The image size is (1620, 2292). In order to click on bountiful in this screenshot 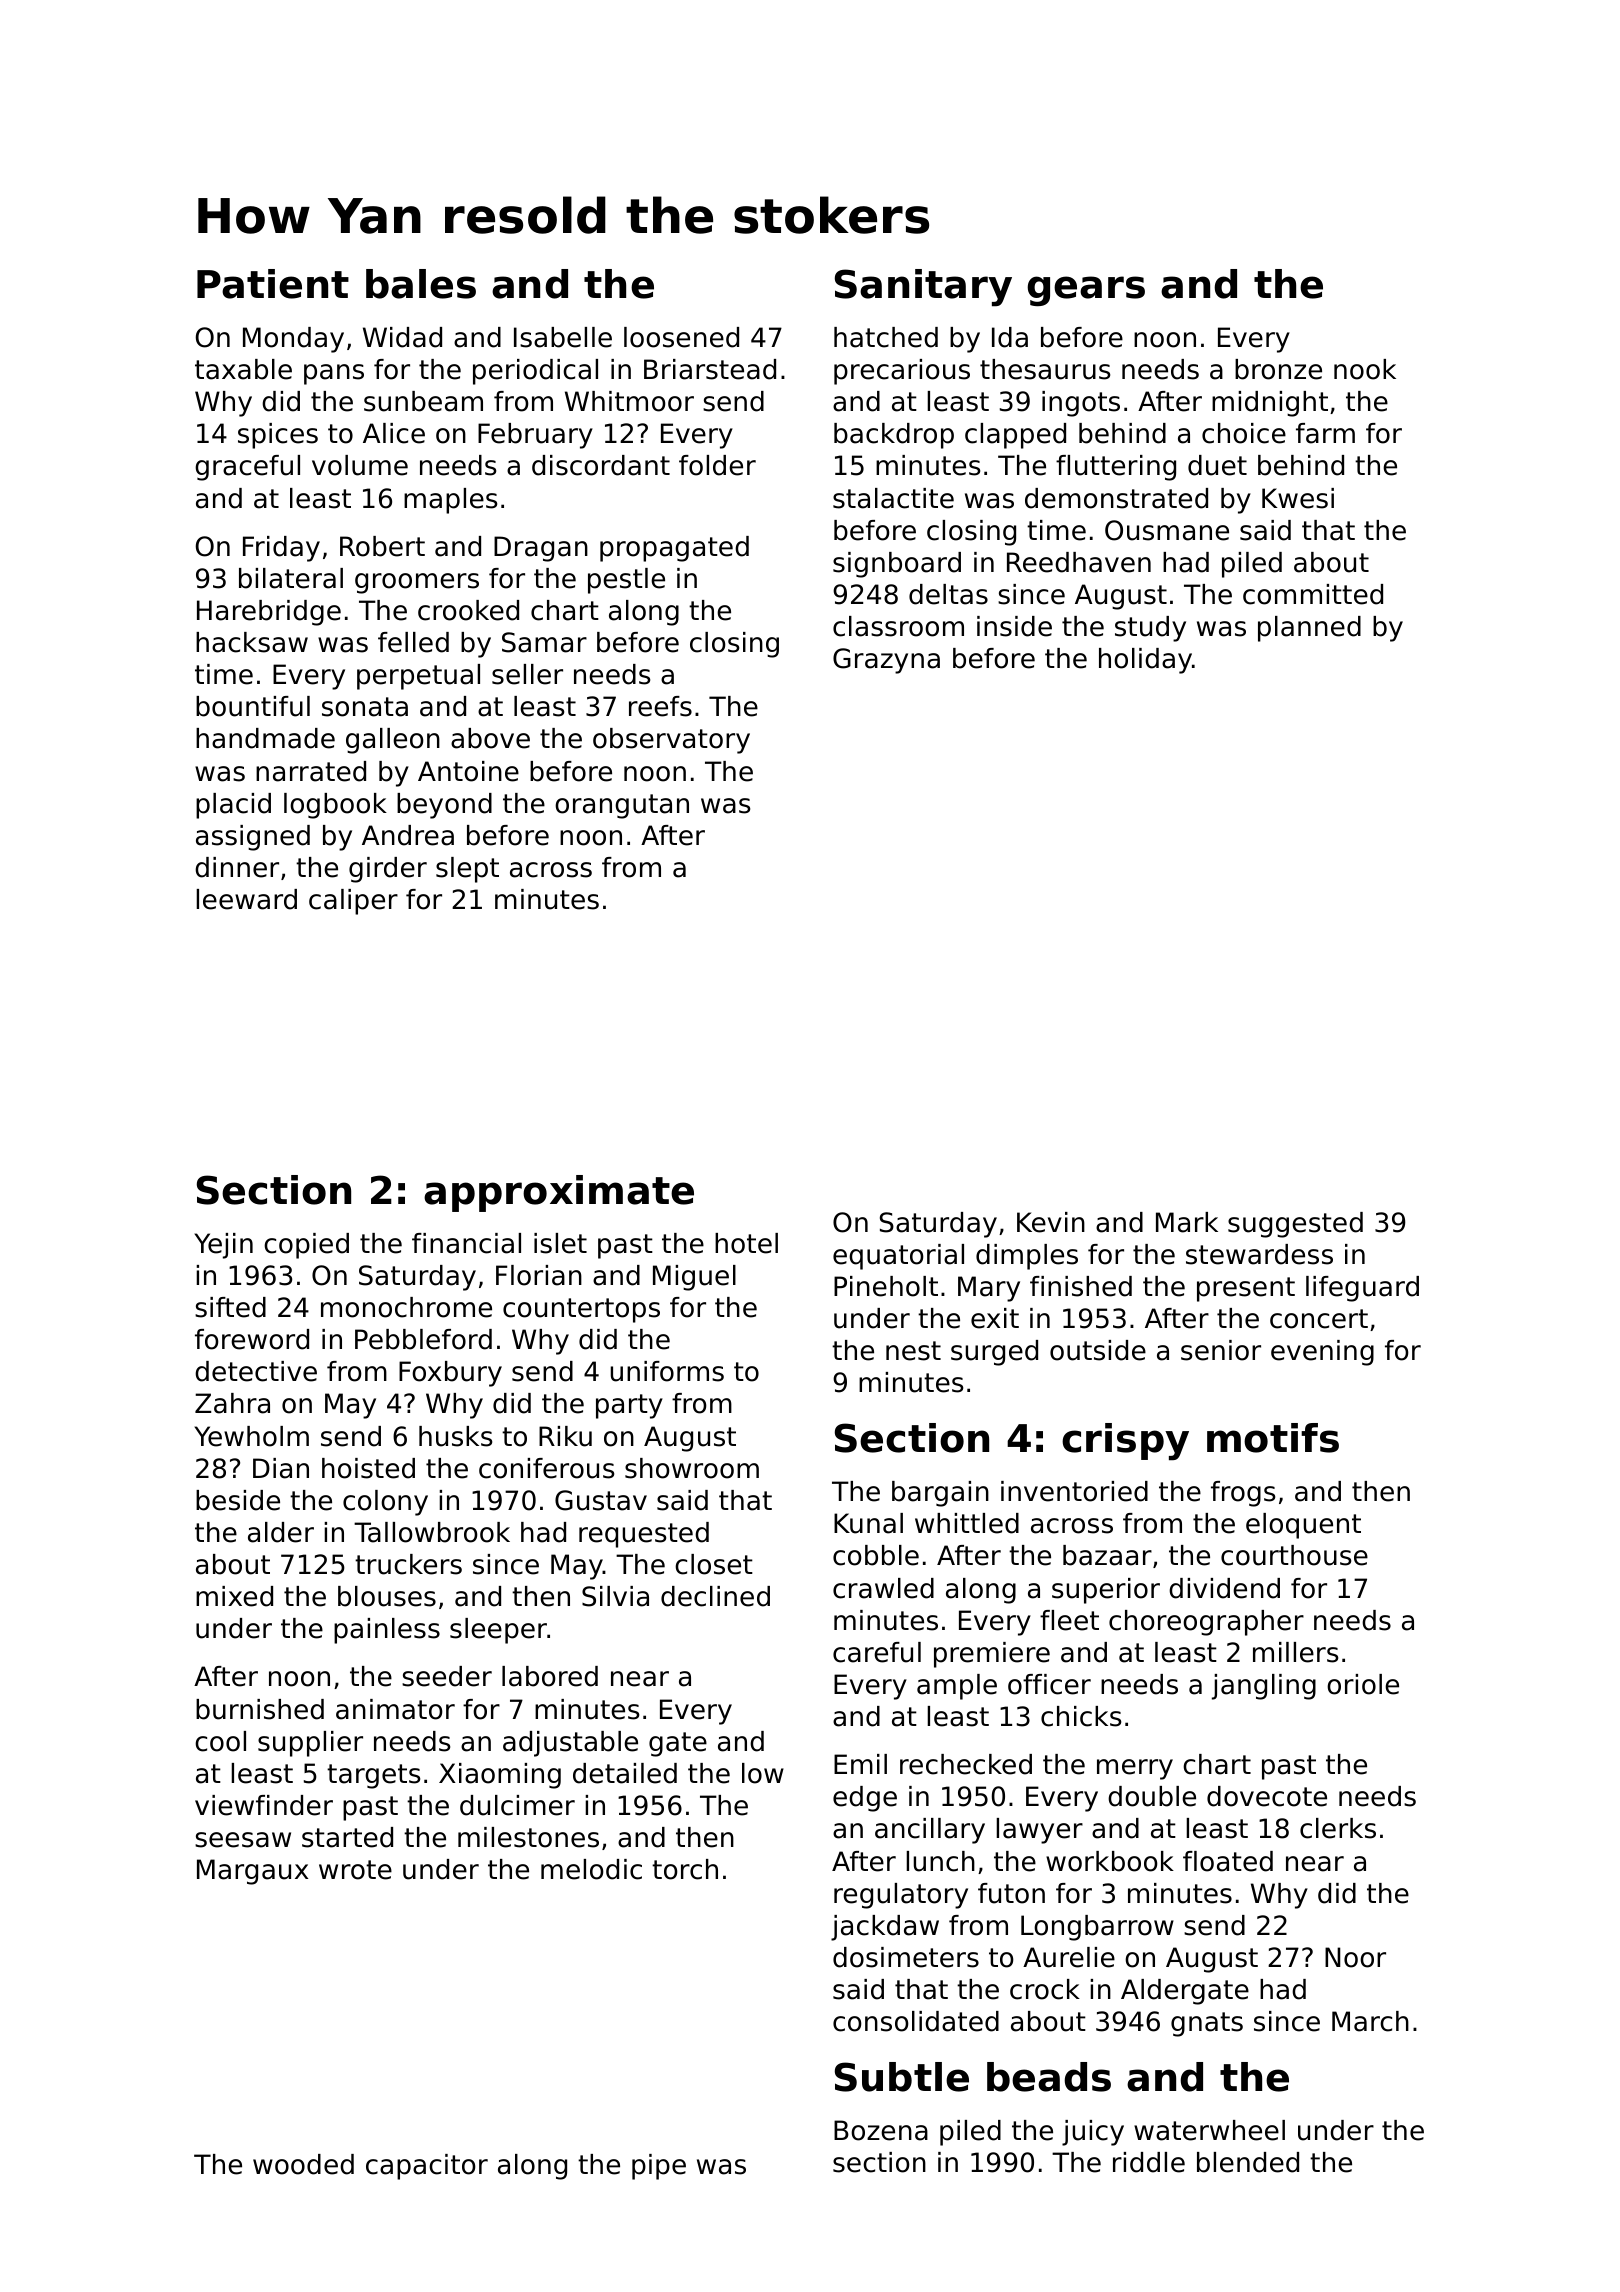, I will do `click(253, 706)`.
